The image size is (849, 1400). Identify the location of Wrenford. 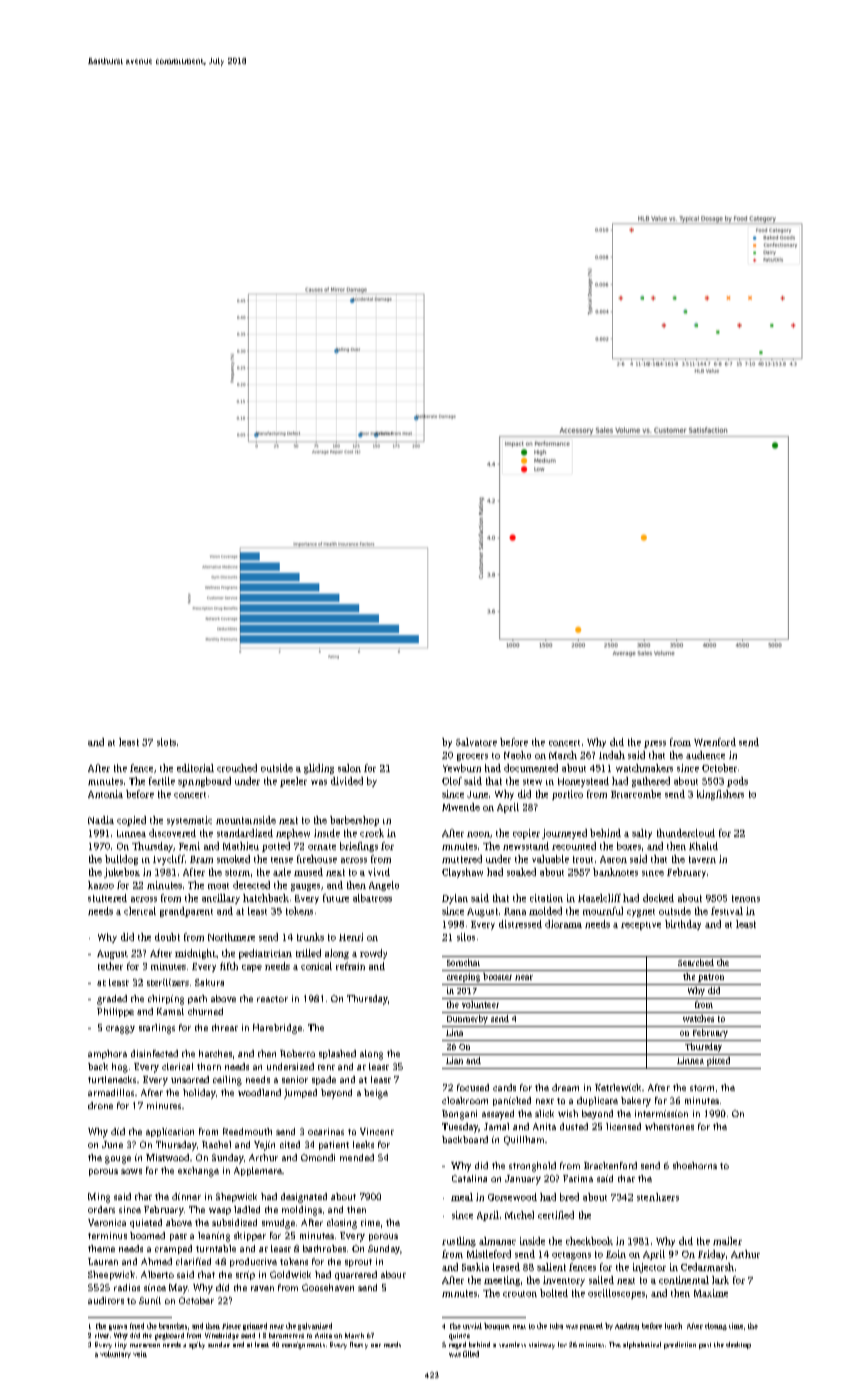
(715, 742).
